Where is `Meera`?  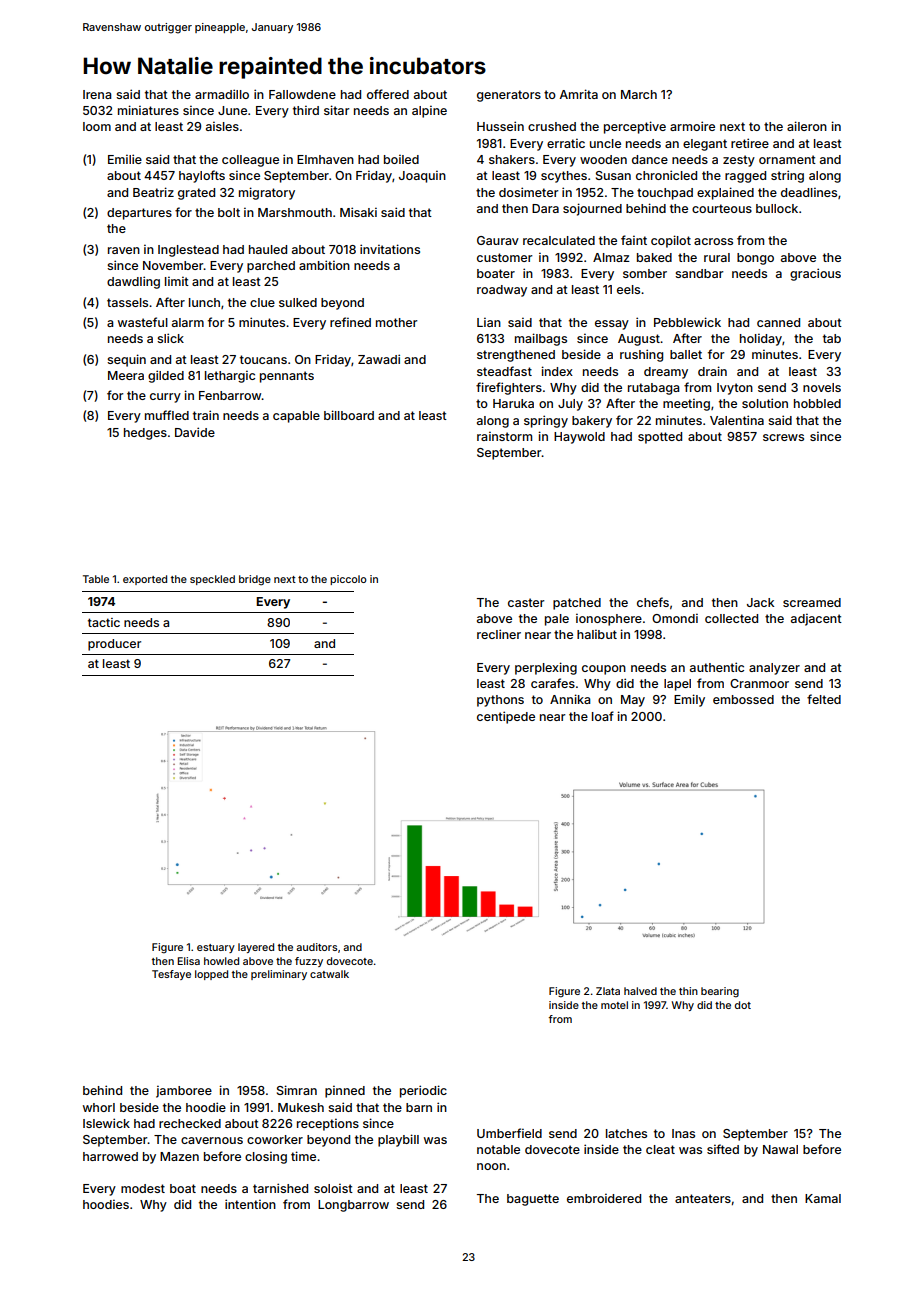
Meera is located at coordinates (126, 375).
